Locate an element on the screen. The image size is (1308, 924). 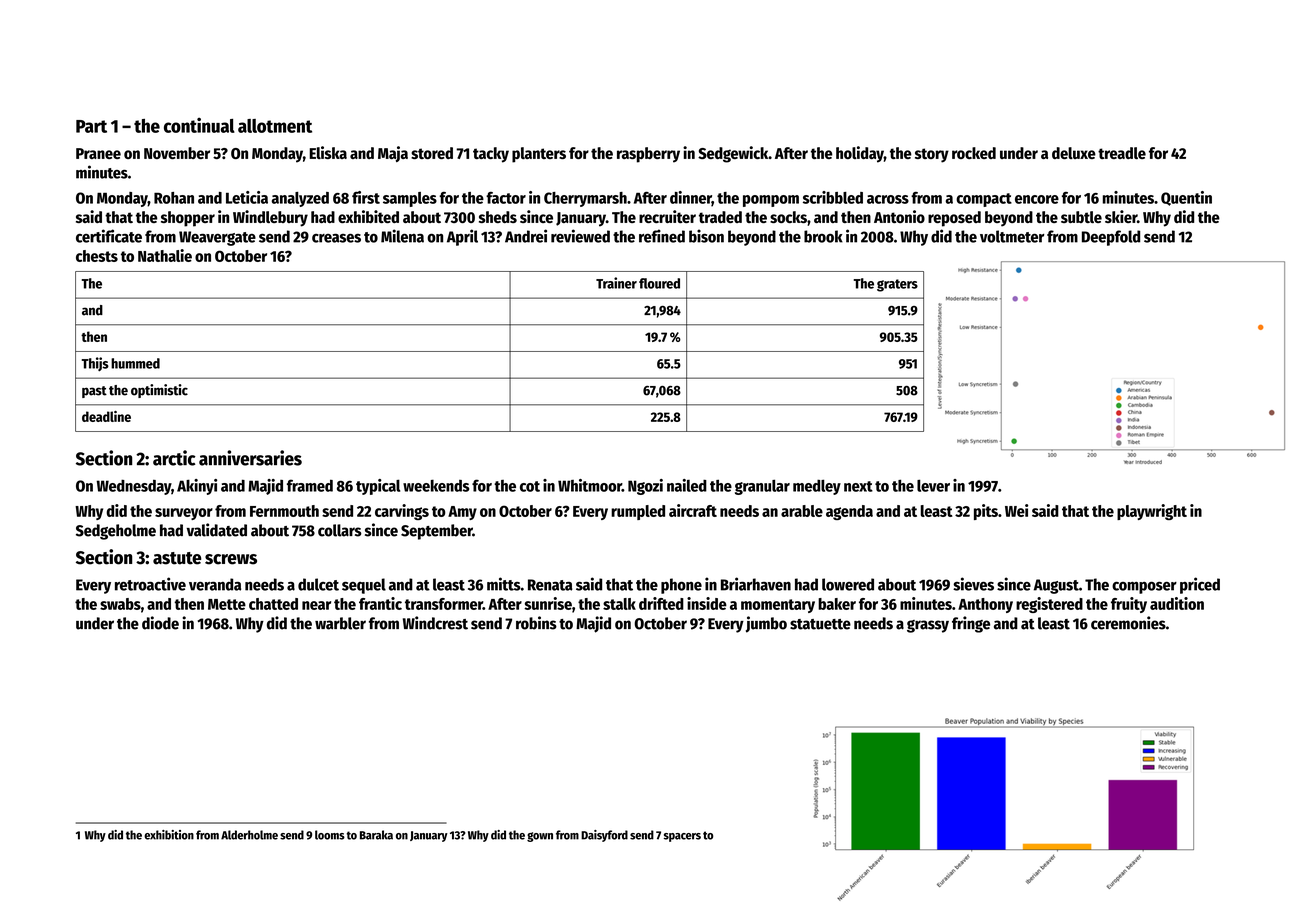
exhibition is located at coordinates (169, 835).
